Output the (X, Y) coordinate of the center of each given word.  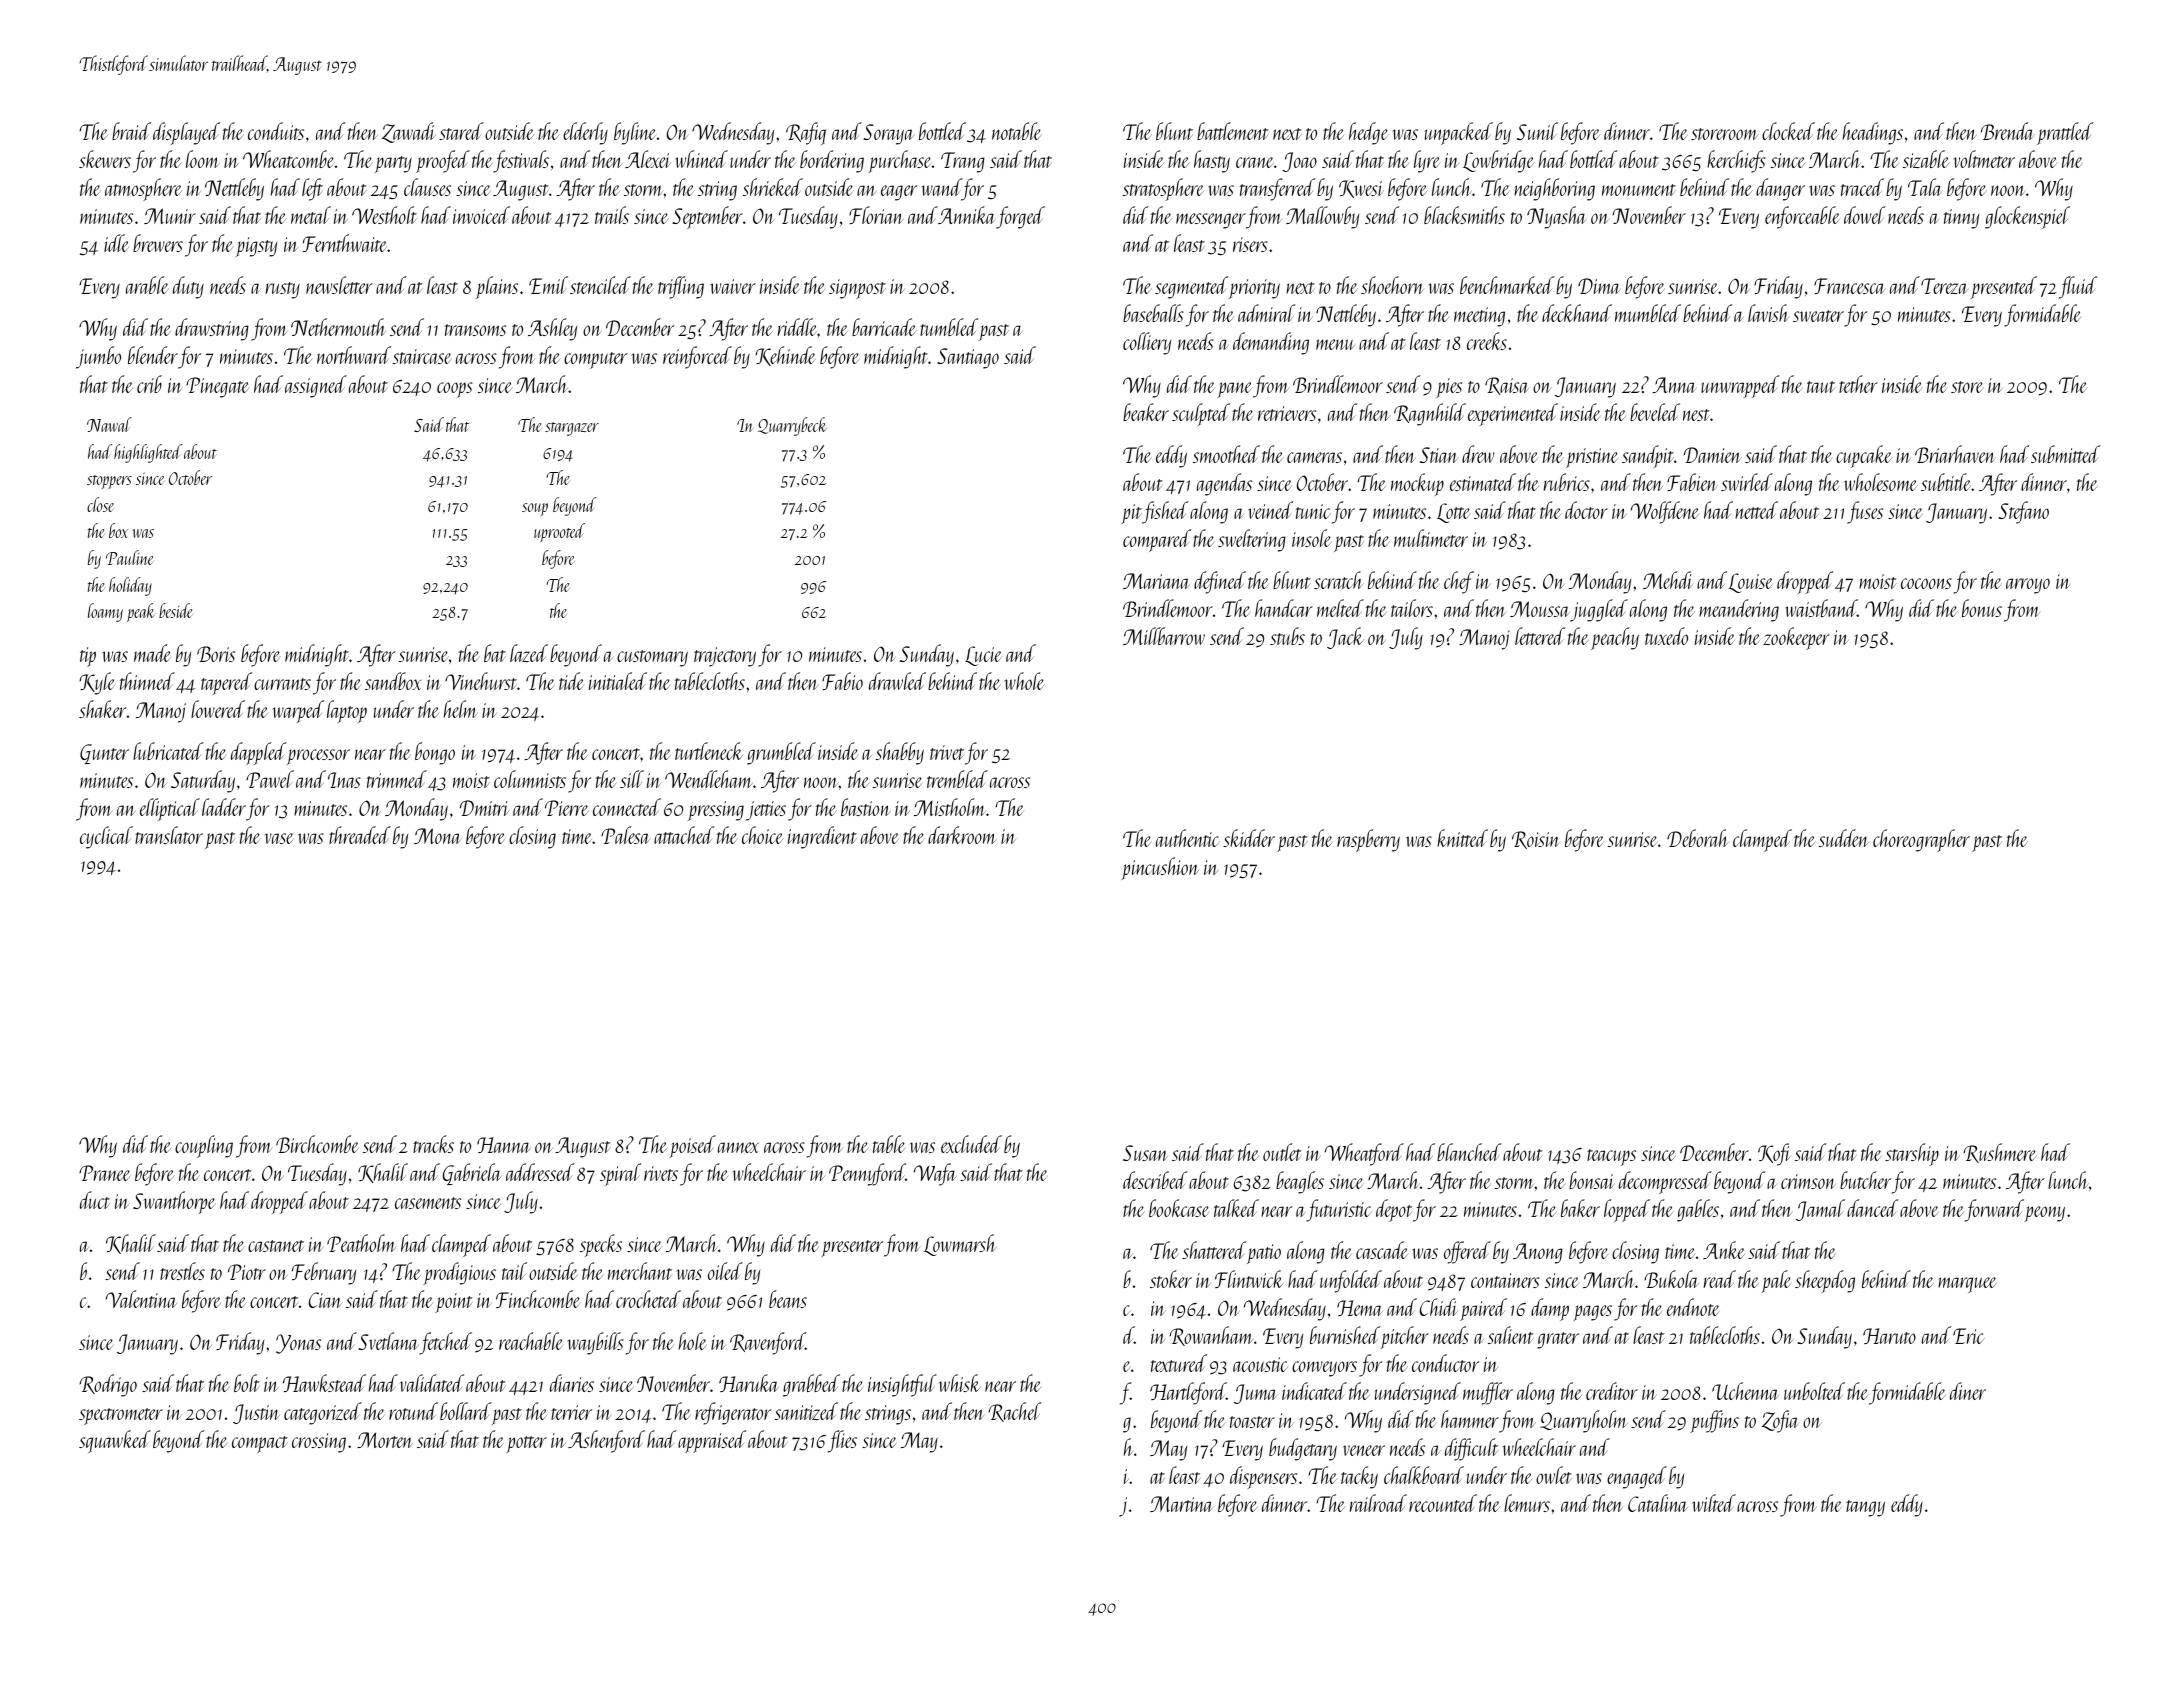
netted (1756, 510)
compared (1157, 540)
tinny (1961, 219)
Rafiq (806, 133)
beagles (1300, 1182)
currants (282, 684)
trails (612, 215)
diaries (572, 1383)
